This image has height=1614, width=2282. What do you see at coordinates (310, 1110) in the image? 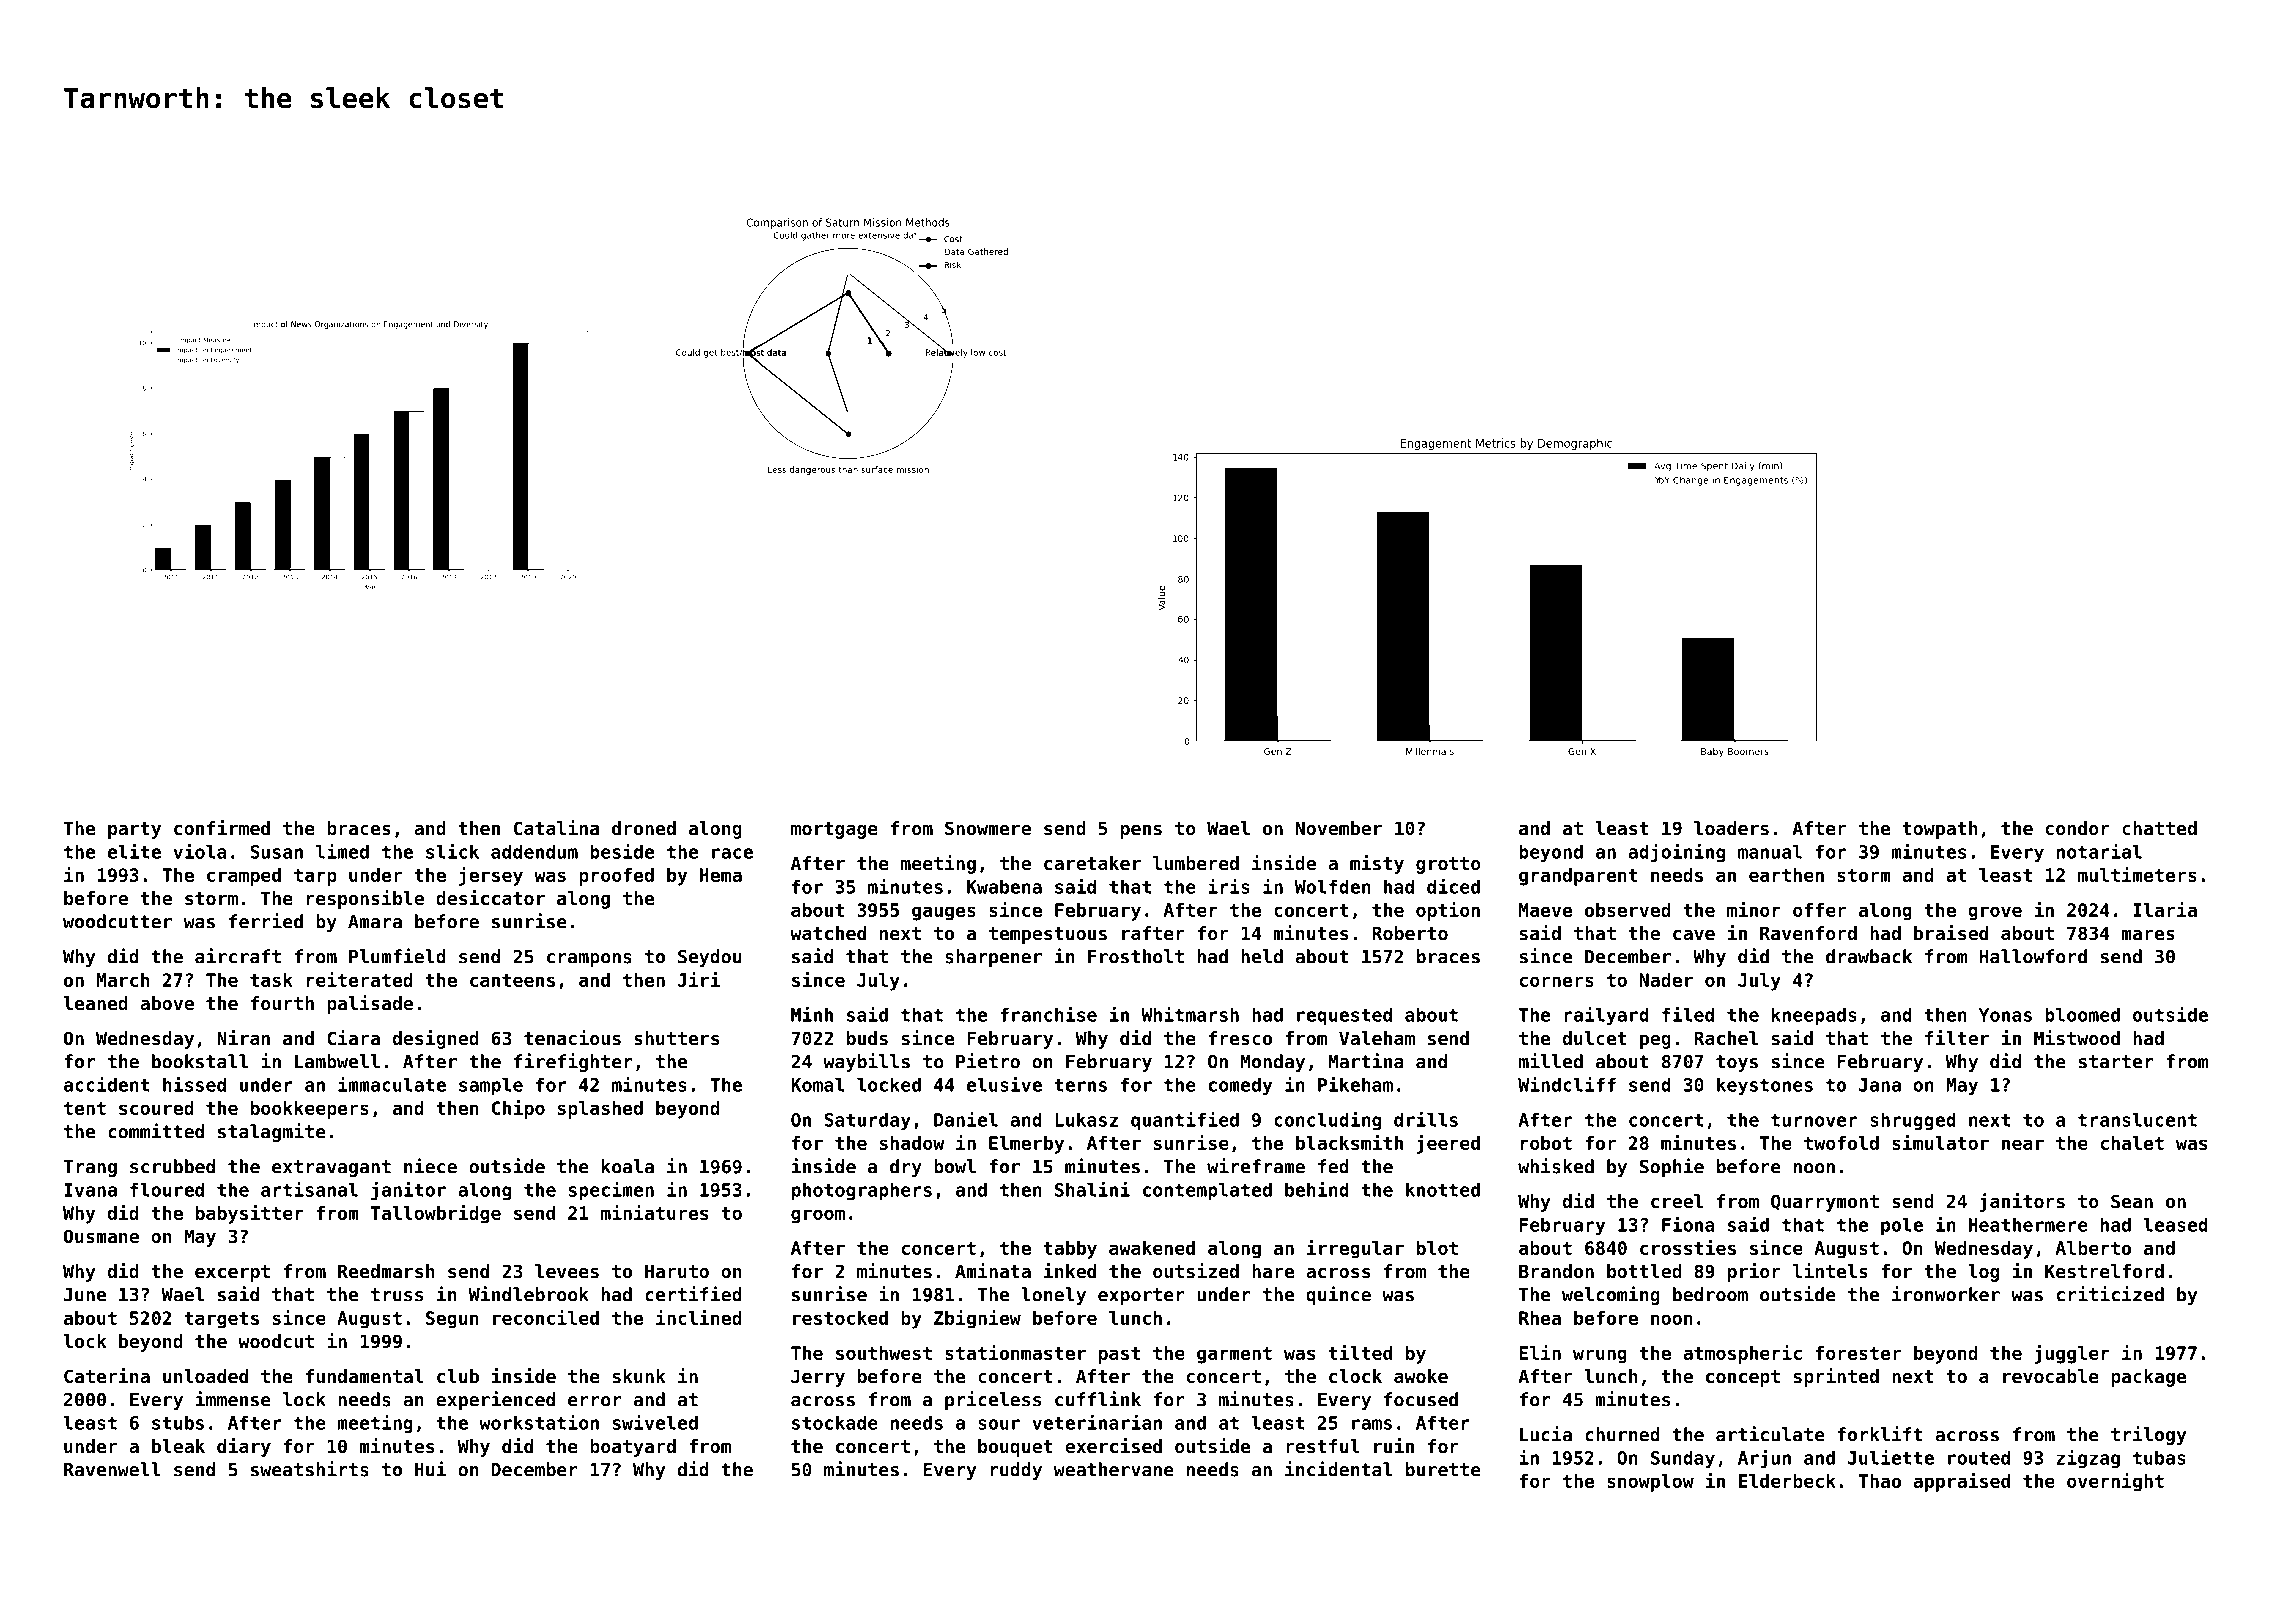
I see `bookkeepers` at bounding box center [310, 1110].
